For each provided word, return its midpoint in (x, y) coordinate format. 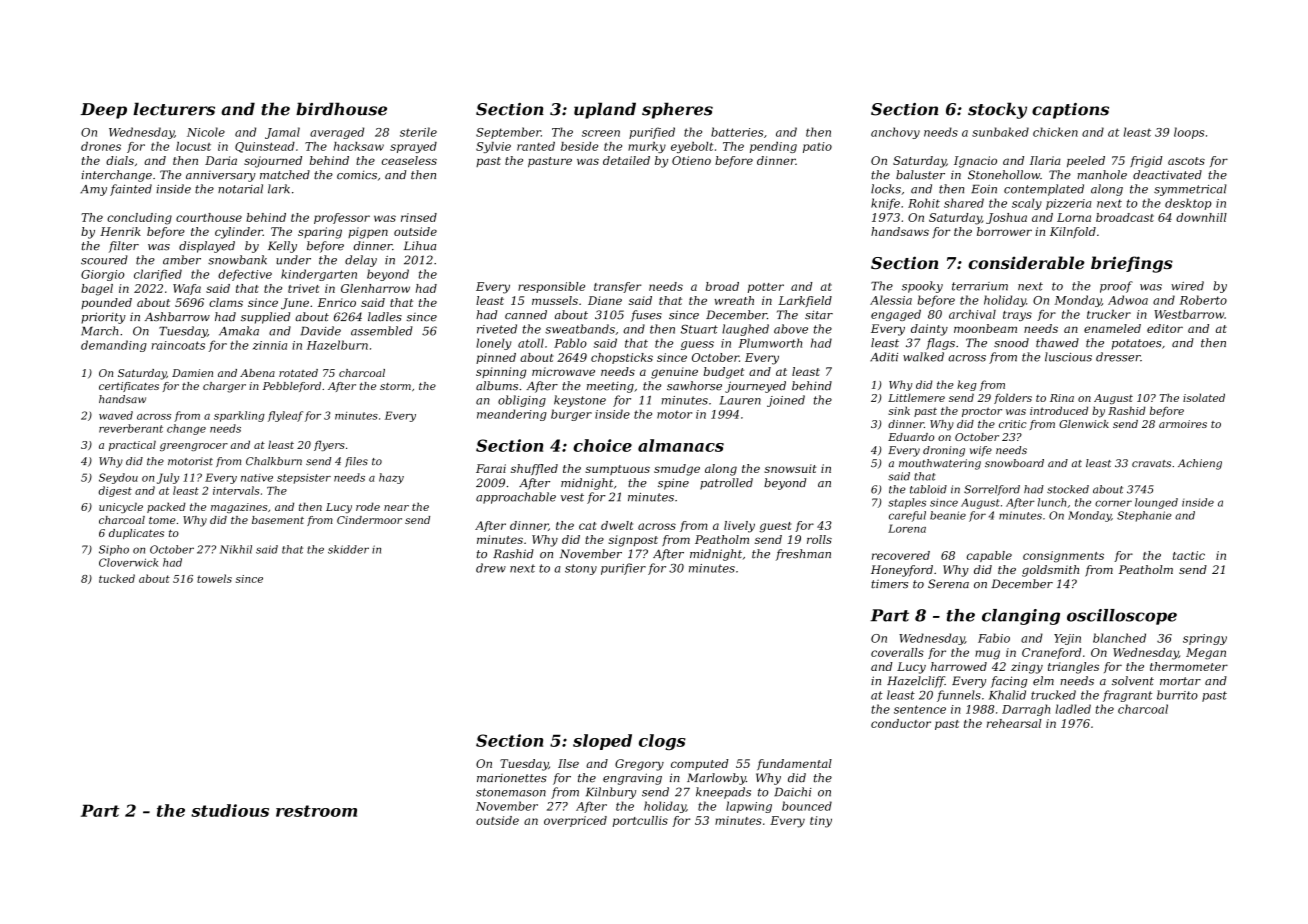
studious (230, 810)
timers (889, 584)
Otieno (691, 160)
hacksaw (359, 146)
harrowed (959, 666)
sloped (602, 742)
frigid (1146, 162)
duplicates (136, 534)
